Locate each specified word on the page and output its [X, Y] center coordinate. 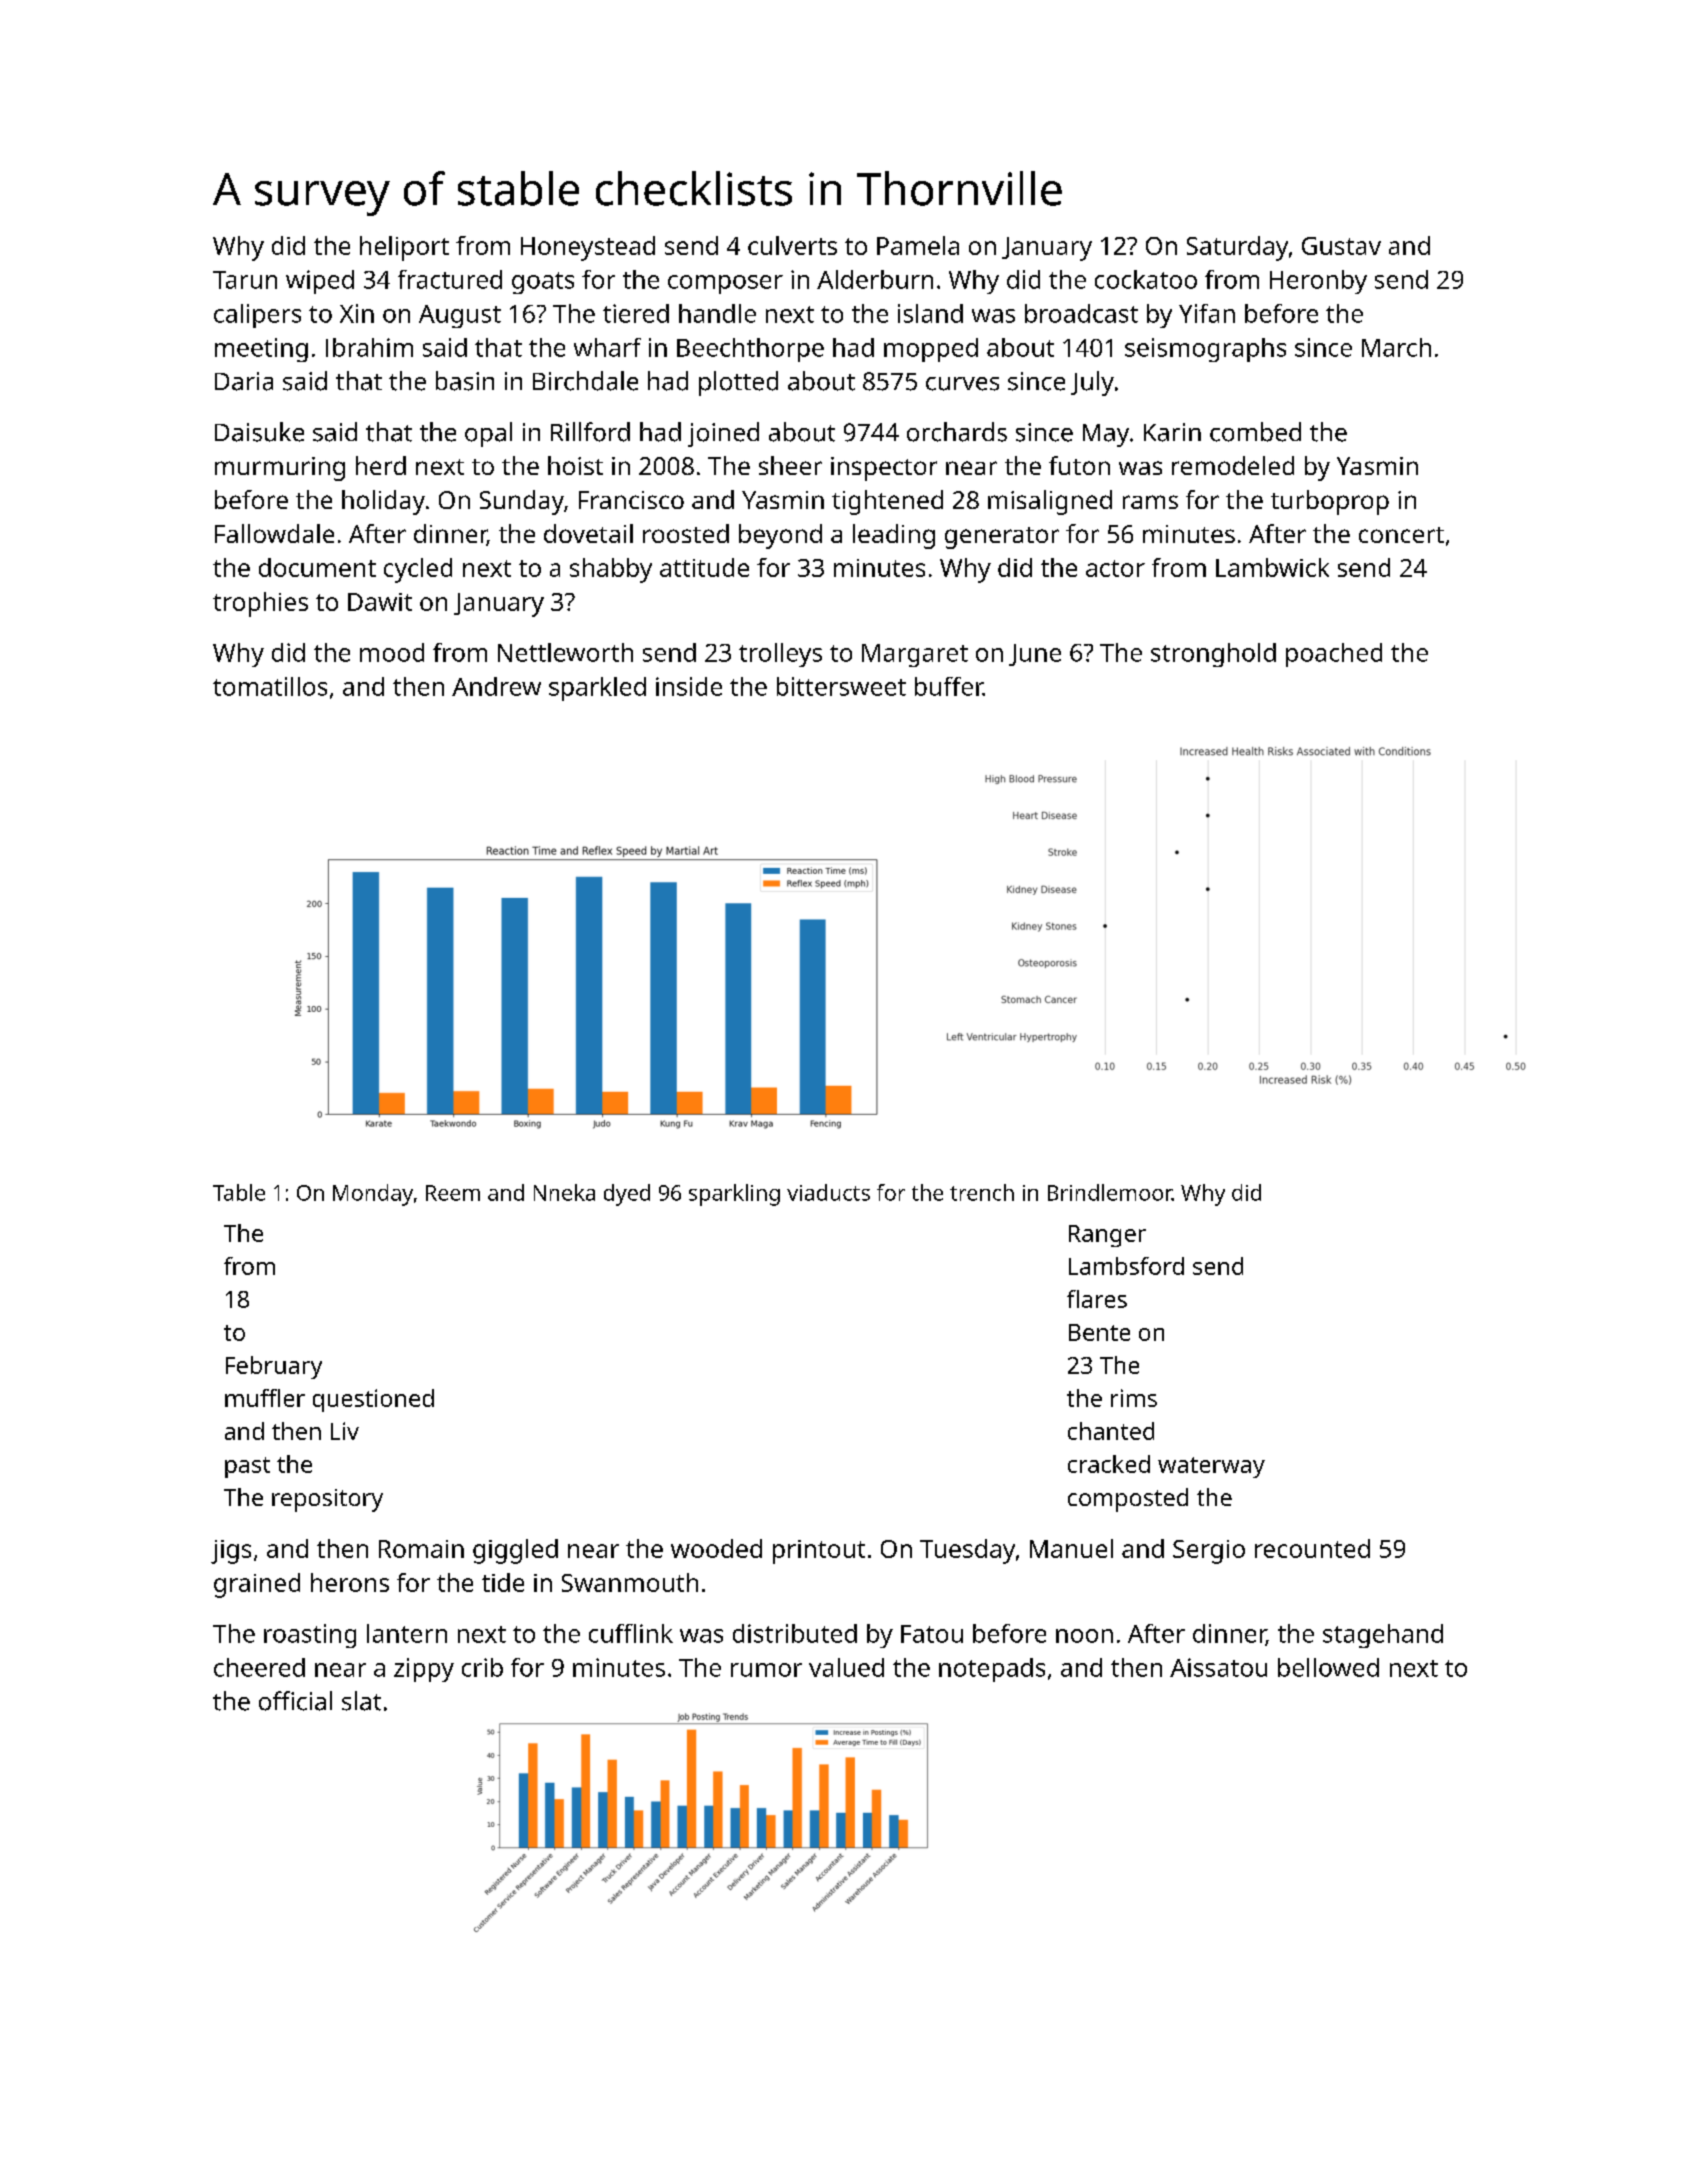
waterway [1211, 1467]
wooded [716, 1548]
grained [257, 1585]
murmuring [280, 469]
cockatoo [1146, 279]
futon [1079, 465]
